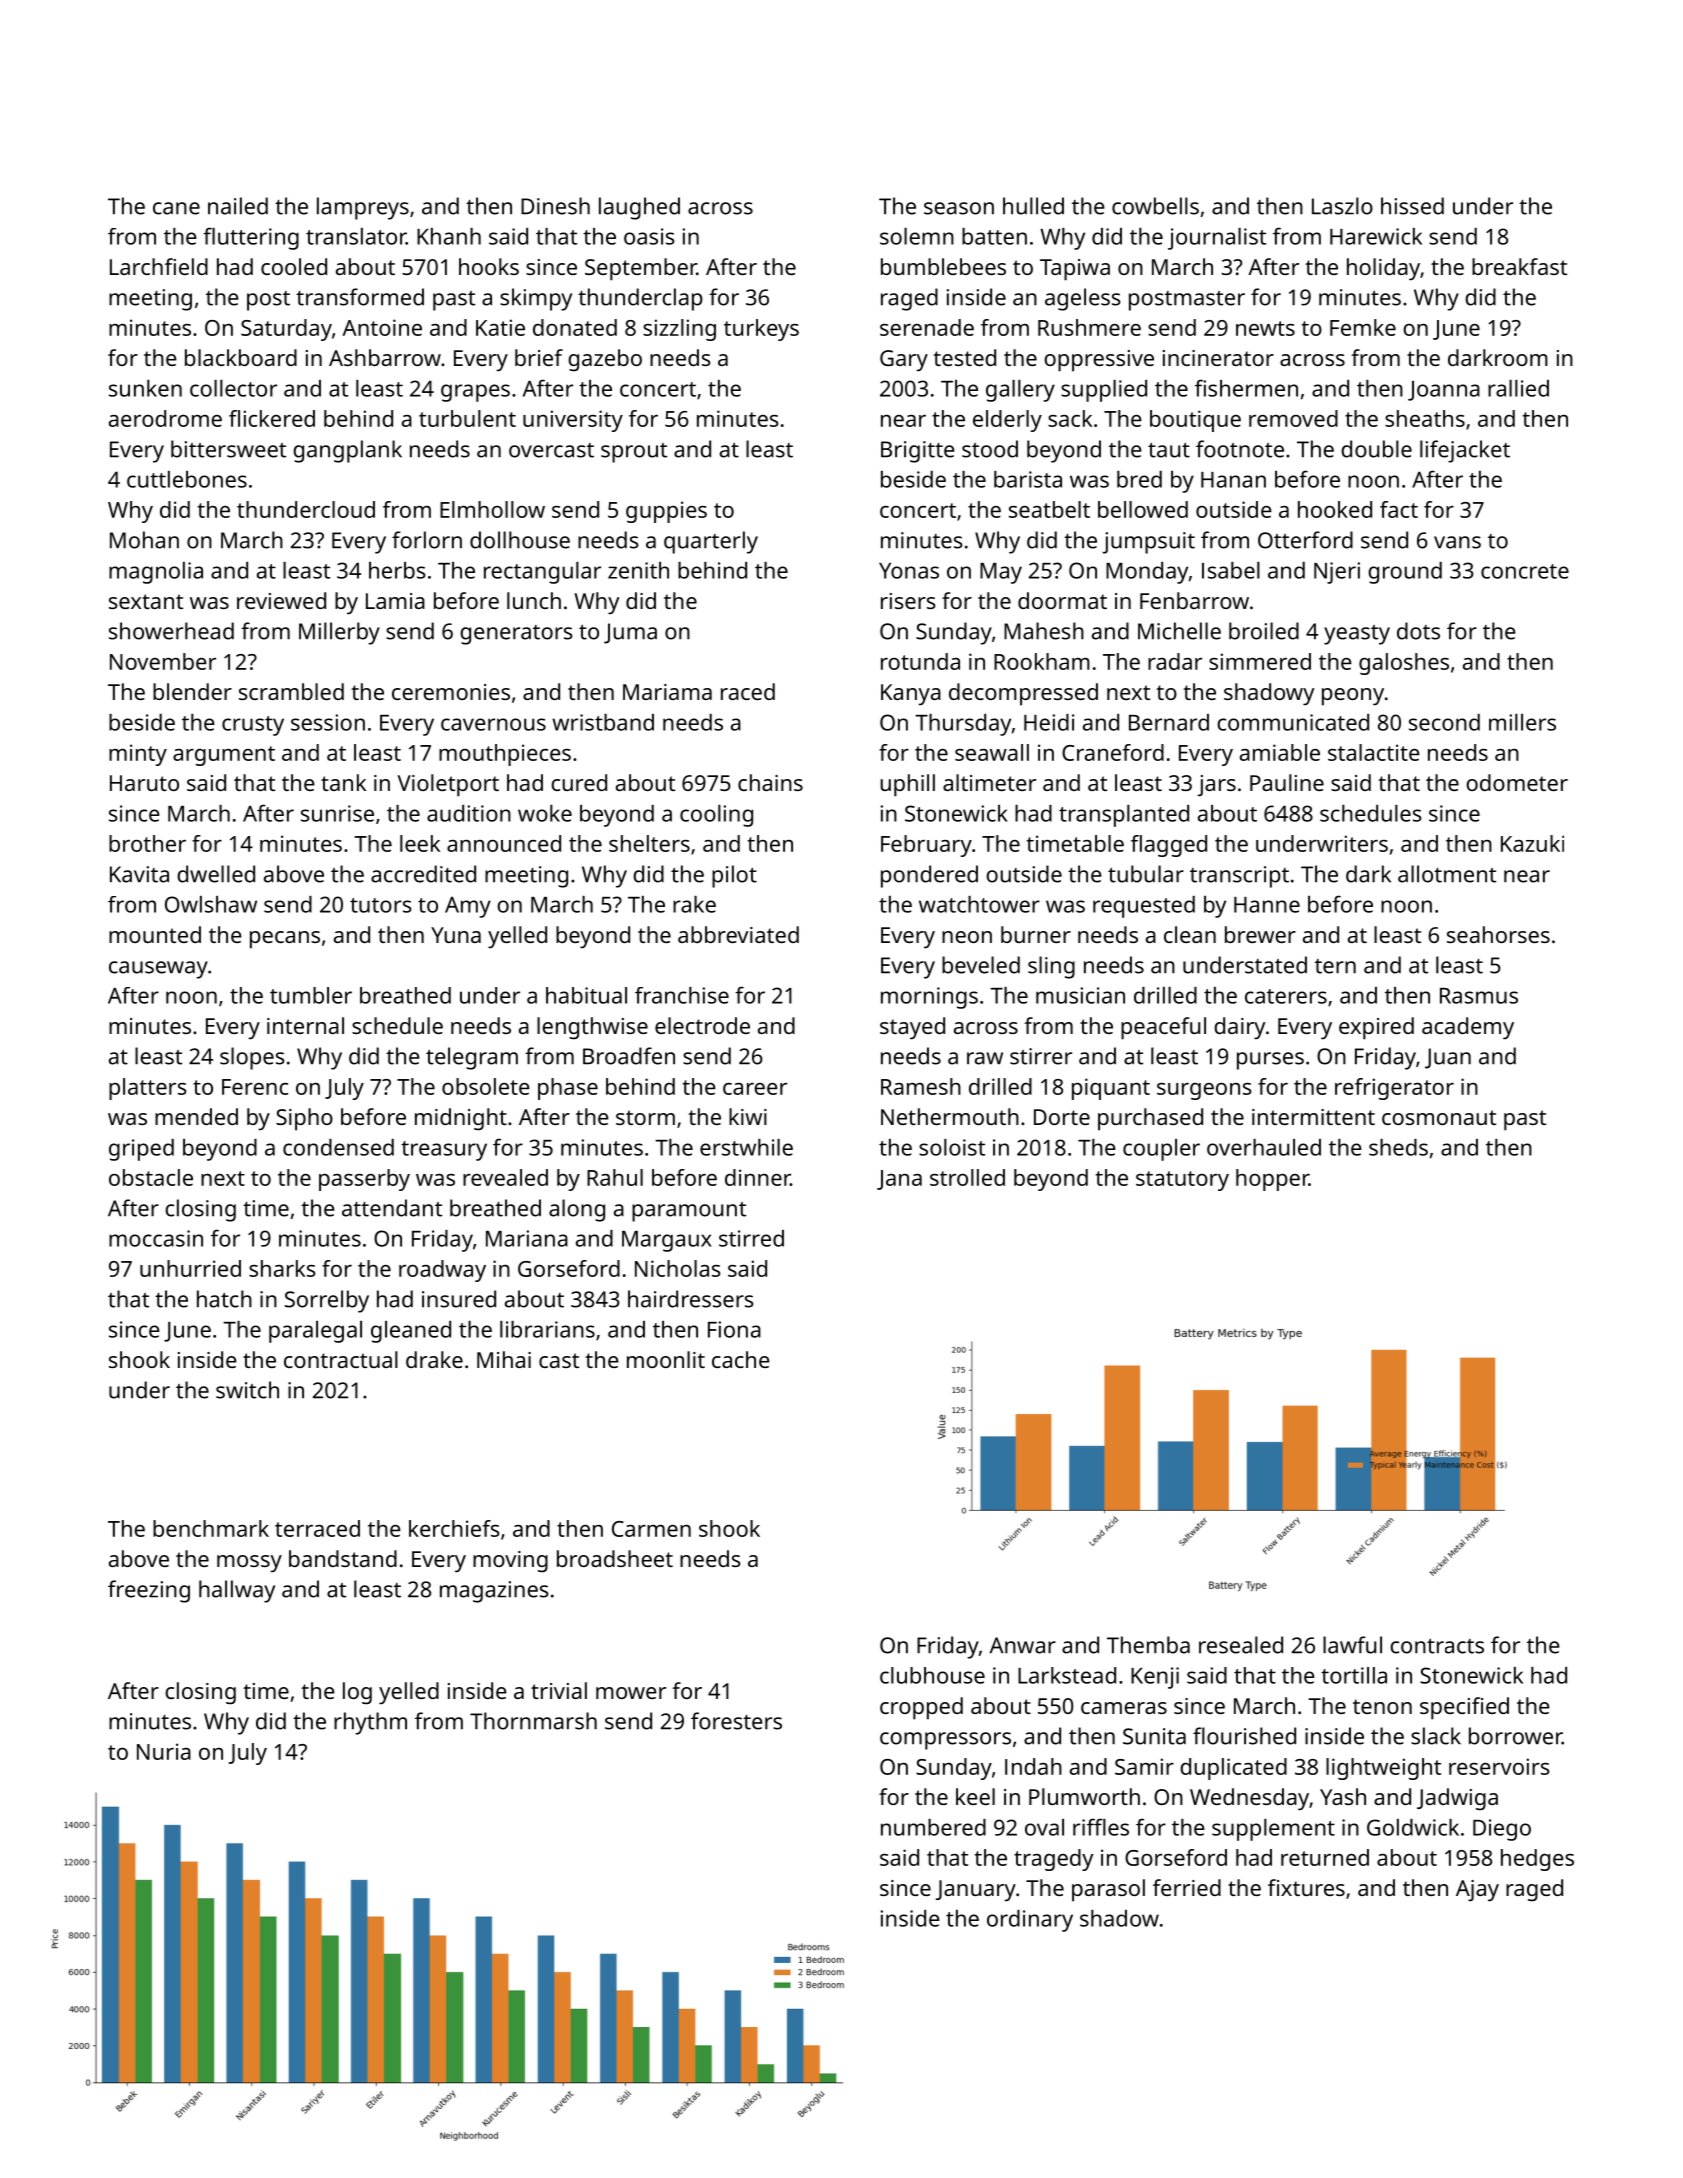  Describe the element at coordinates (1447, 874) in the screenshot. I see `allotment` at that location.
